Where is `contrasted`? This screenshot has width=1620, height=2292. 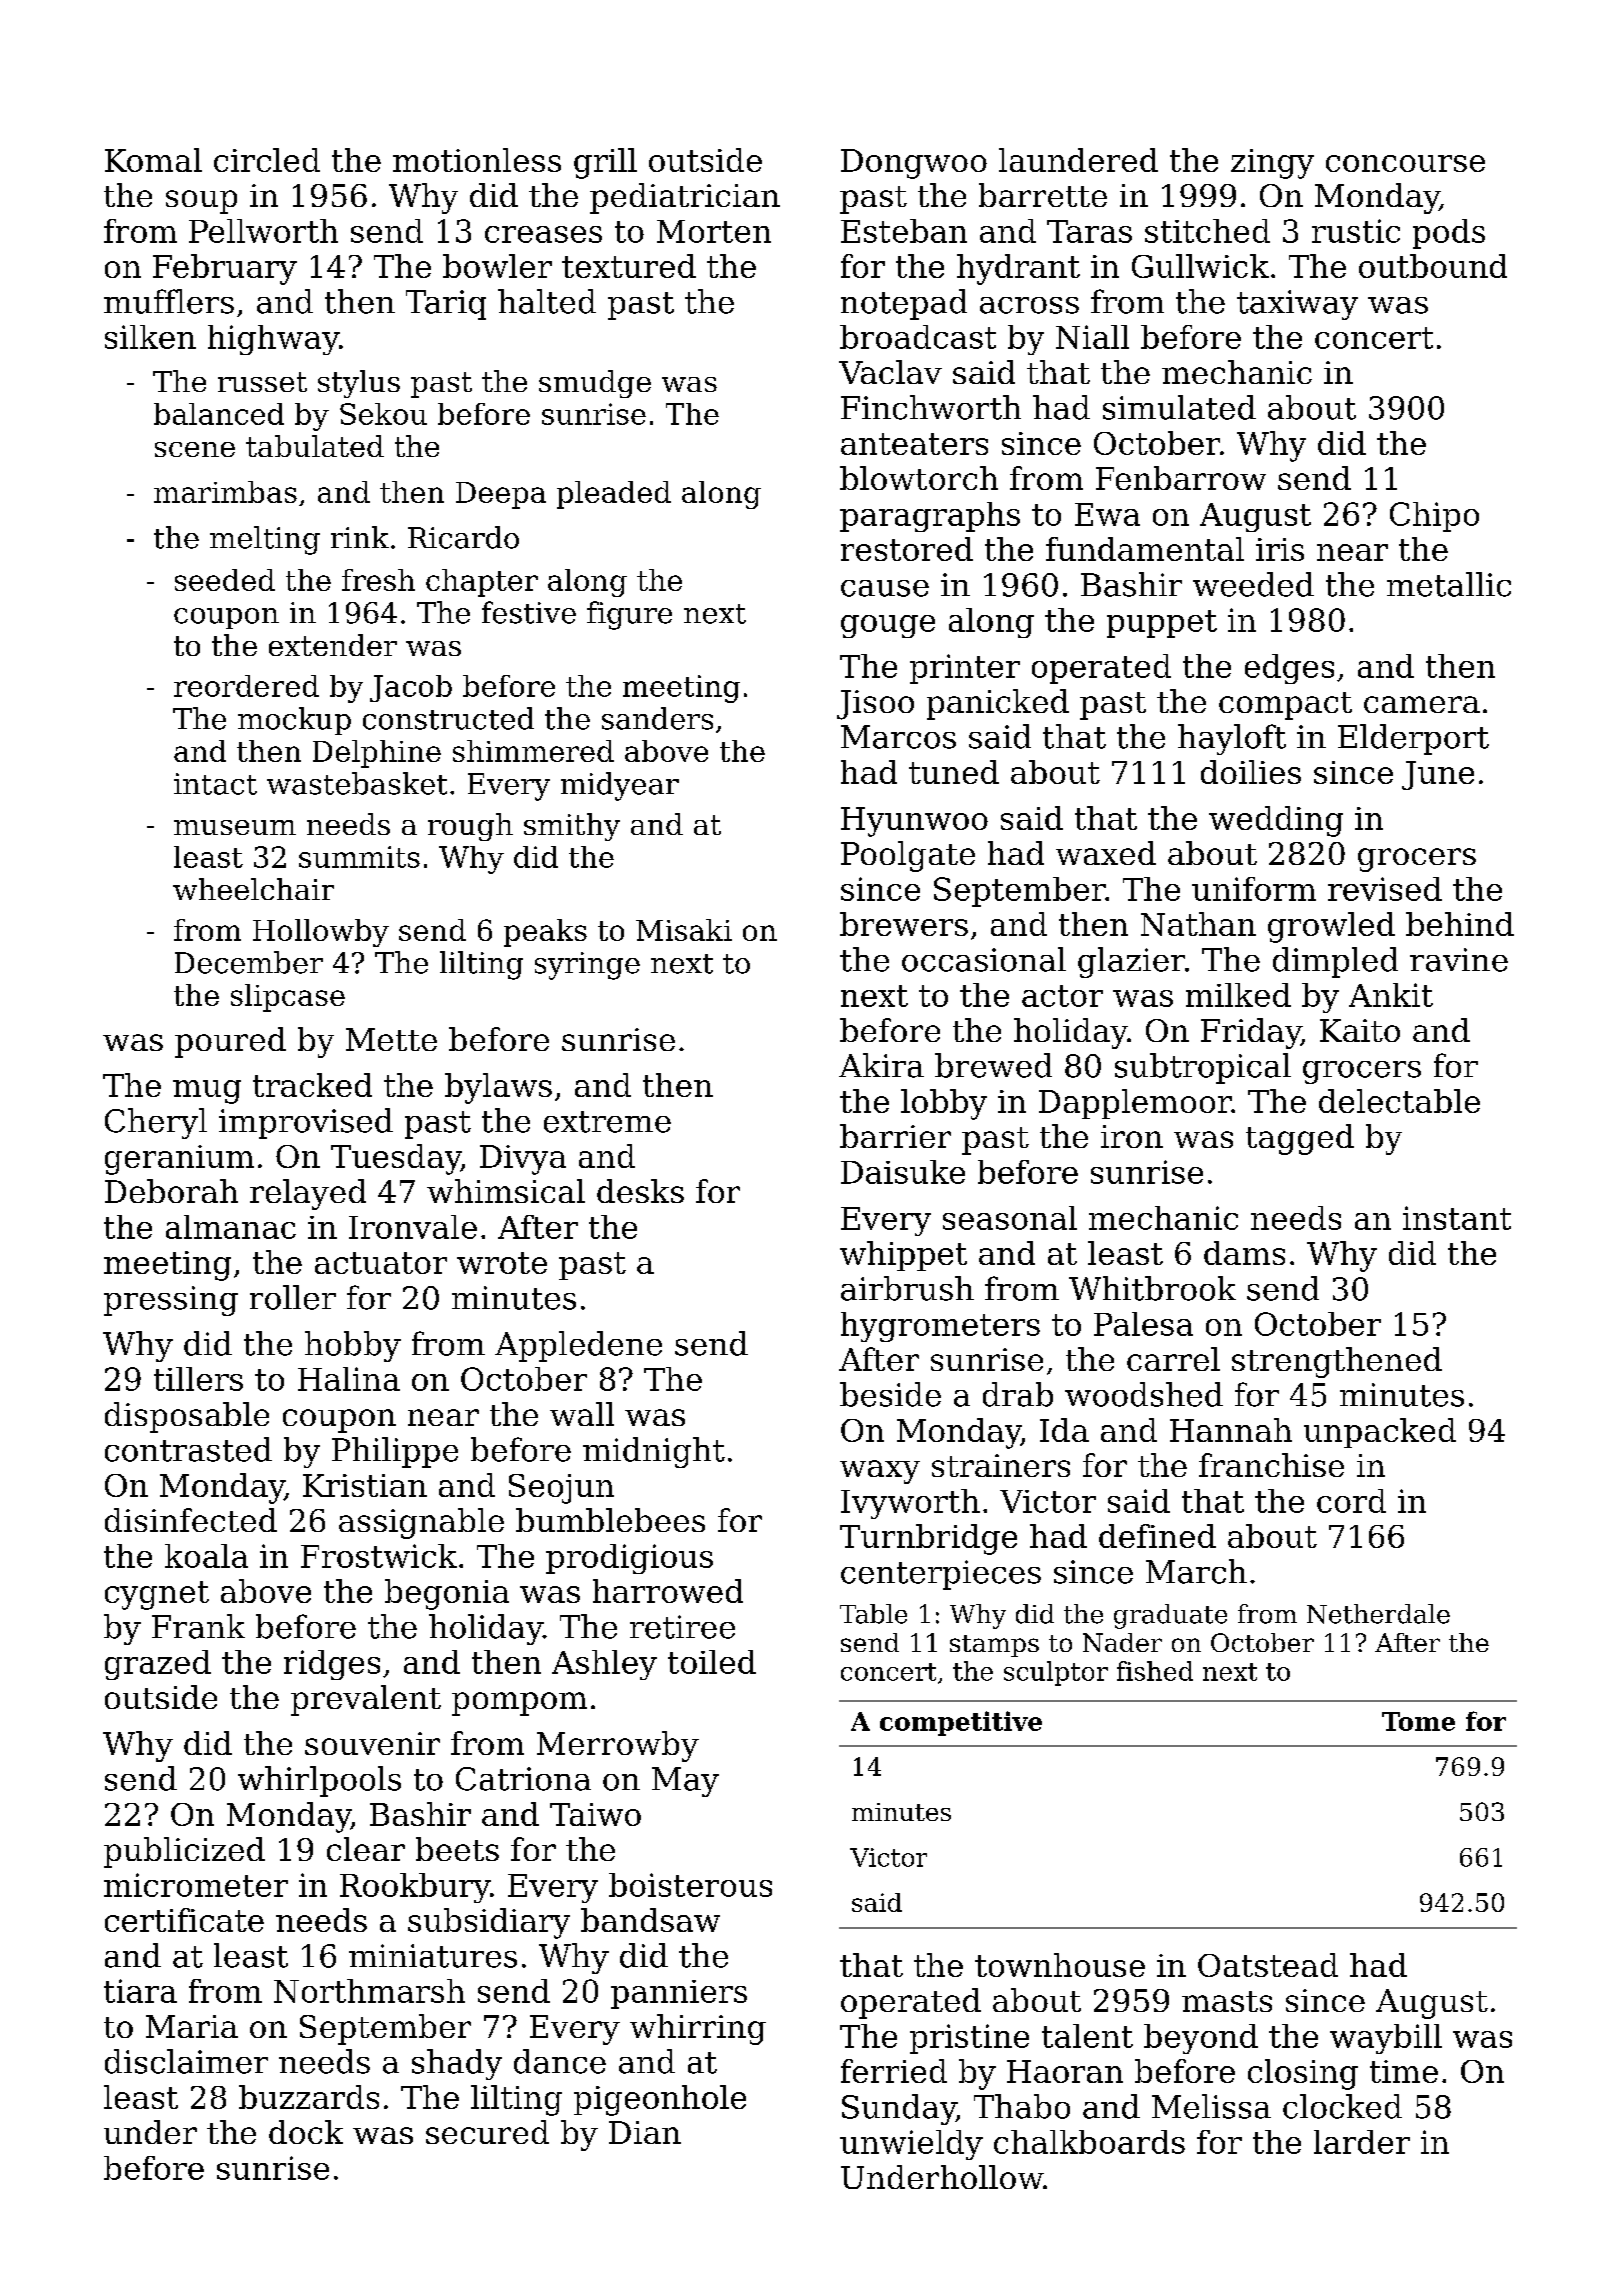 contrasted is located at coordinates (188, 1449).
